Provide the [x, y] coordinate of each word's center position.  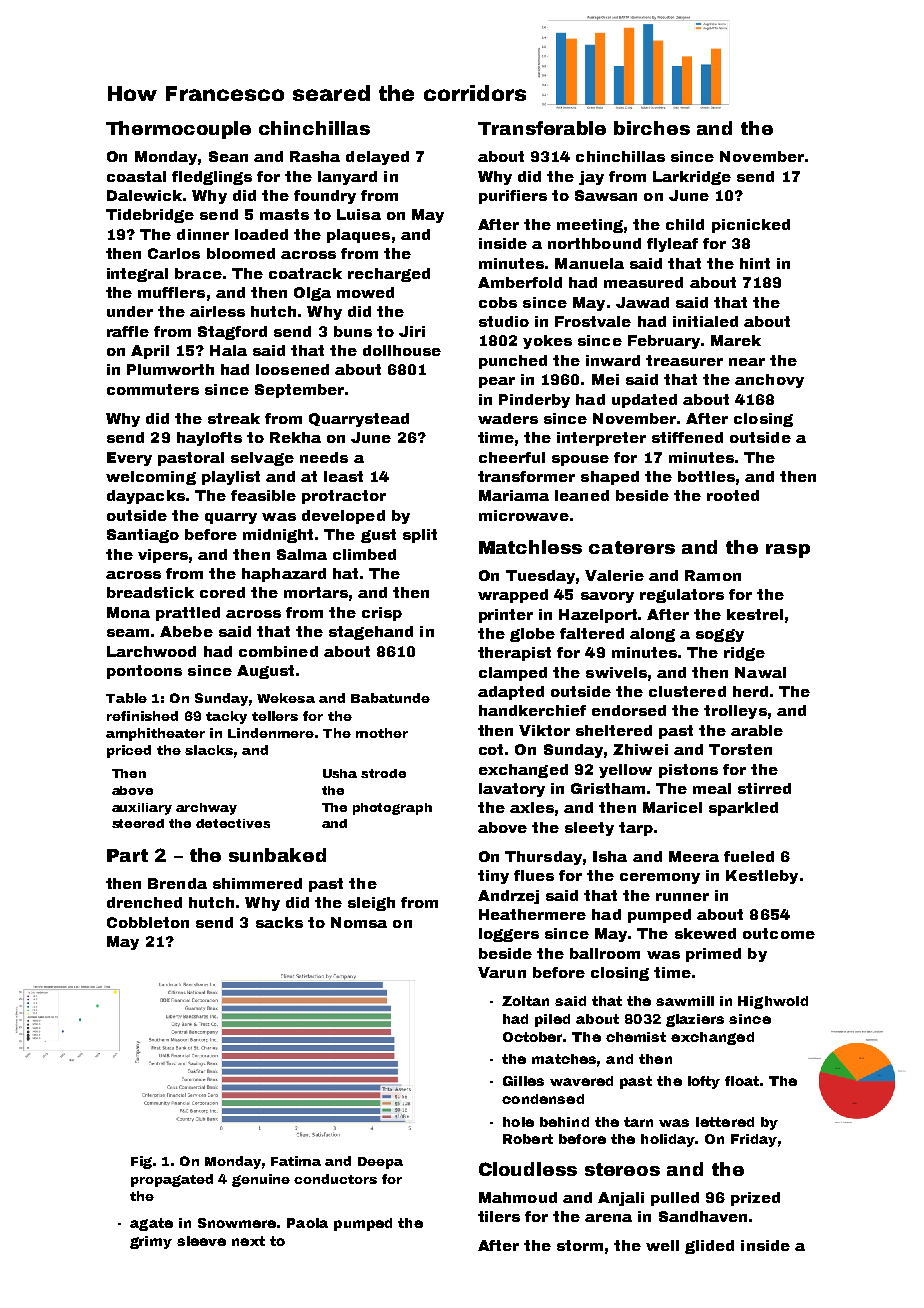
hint [755, 263]
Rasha [315, 156]
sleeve [201, 1241]
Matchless [530, 547]
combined [278, 651]
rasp [788, 551]
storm [580, 1245]
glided [709, 1247]
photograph [392, 809]
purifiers [513, 197]
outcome [779, 933]
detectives [233, 823]
